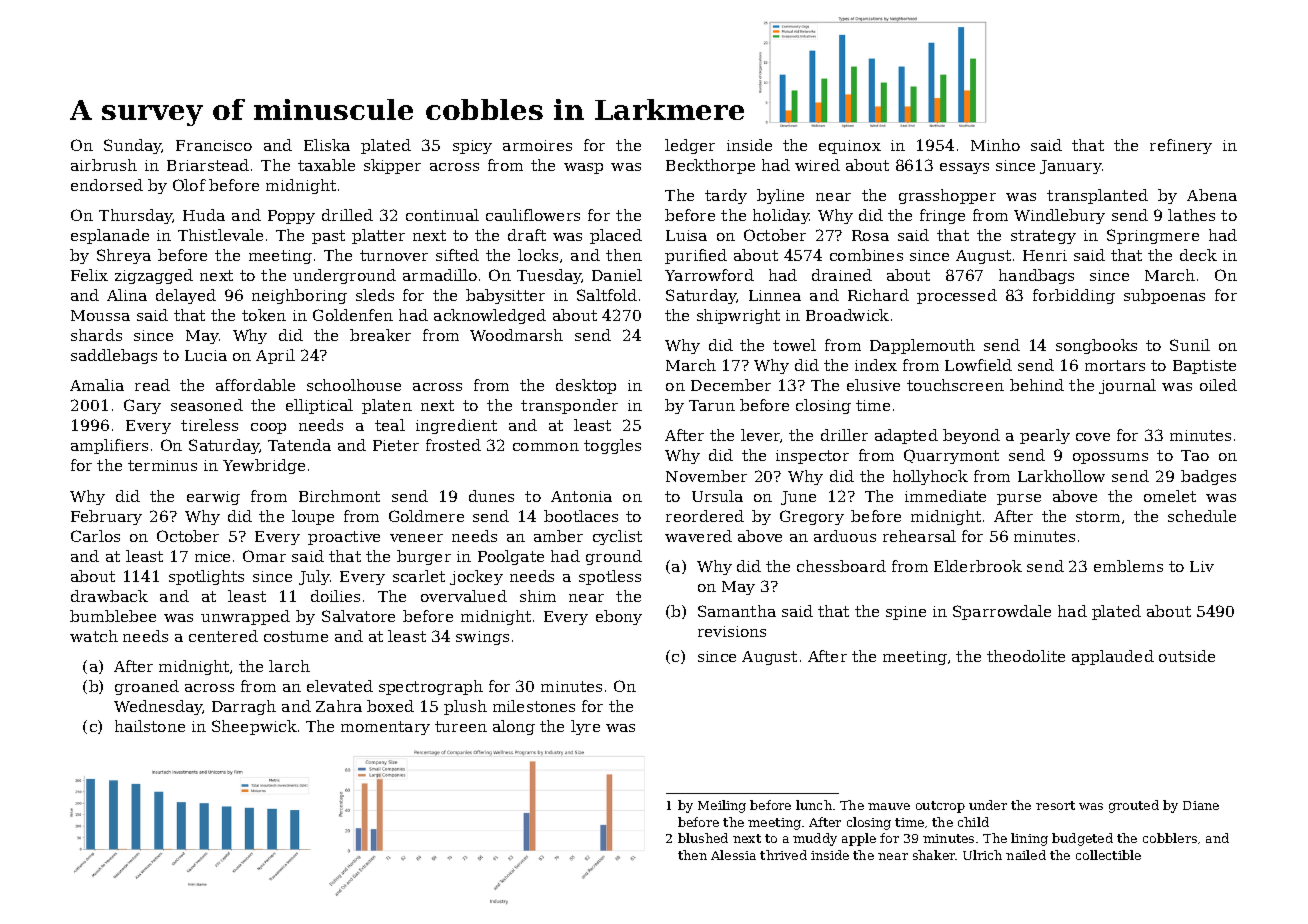 The width and height of the page is (1308, 924). Describe the element at coordinates (690, 146) in the page. I see `ledger` at that location.
